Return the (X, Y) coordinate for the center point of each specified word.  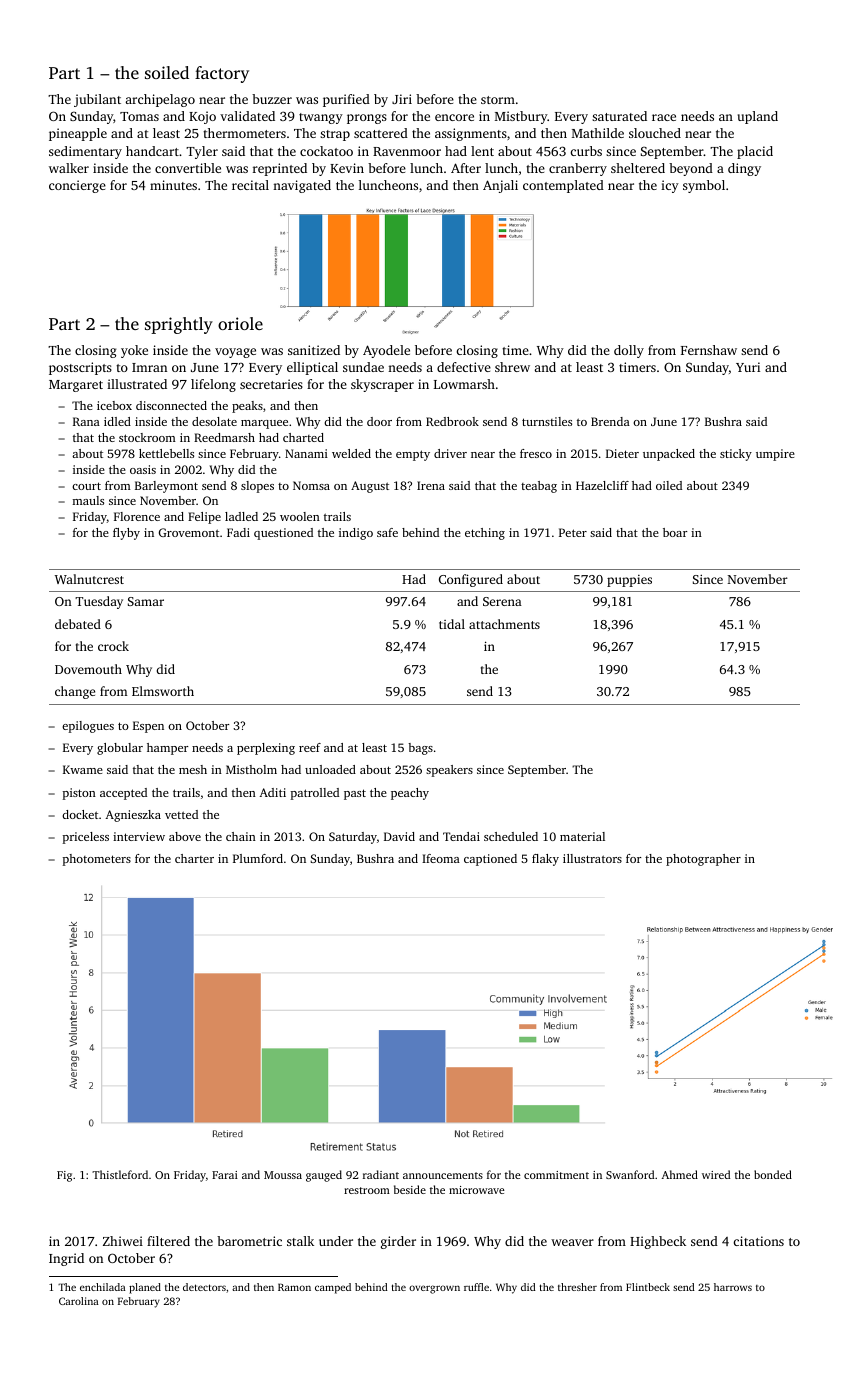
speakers (449, 771)
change (75, 692)
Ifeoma (441, 858)
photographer (703, 860)
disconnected (171, 405)
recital (250, 185)
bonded (773, 1174)
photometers (97, 860)
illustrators (592, 858)
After (466, 168)
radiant (381, 1174)
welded (351, 453)
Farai (225, 1175)
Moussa (283, 1175)
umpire (775, 455)
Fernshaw (709, 350)
